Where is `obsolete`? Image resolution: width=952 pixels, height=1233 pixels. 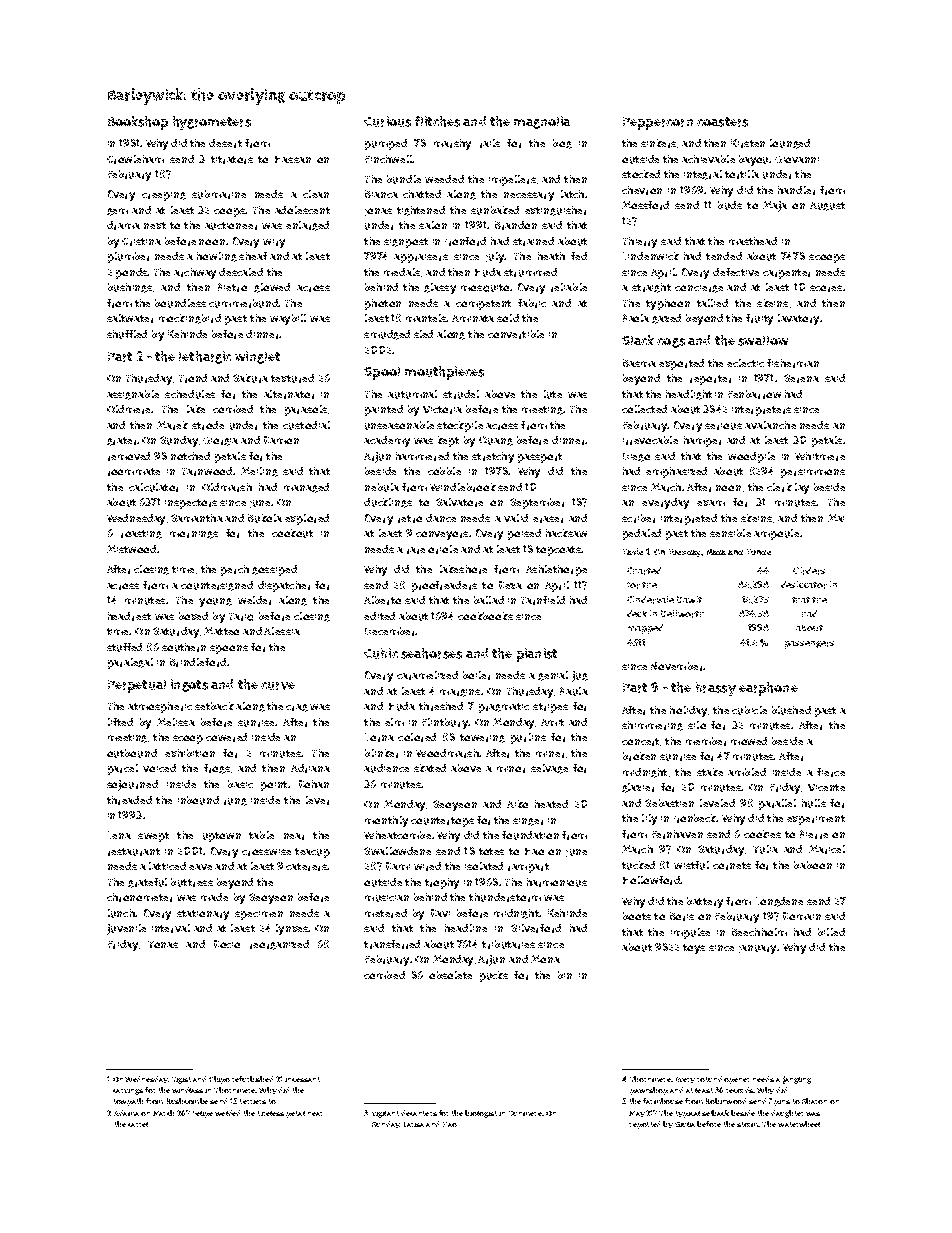
obsolete is located at coordinates (450, 975).
